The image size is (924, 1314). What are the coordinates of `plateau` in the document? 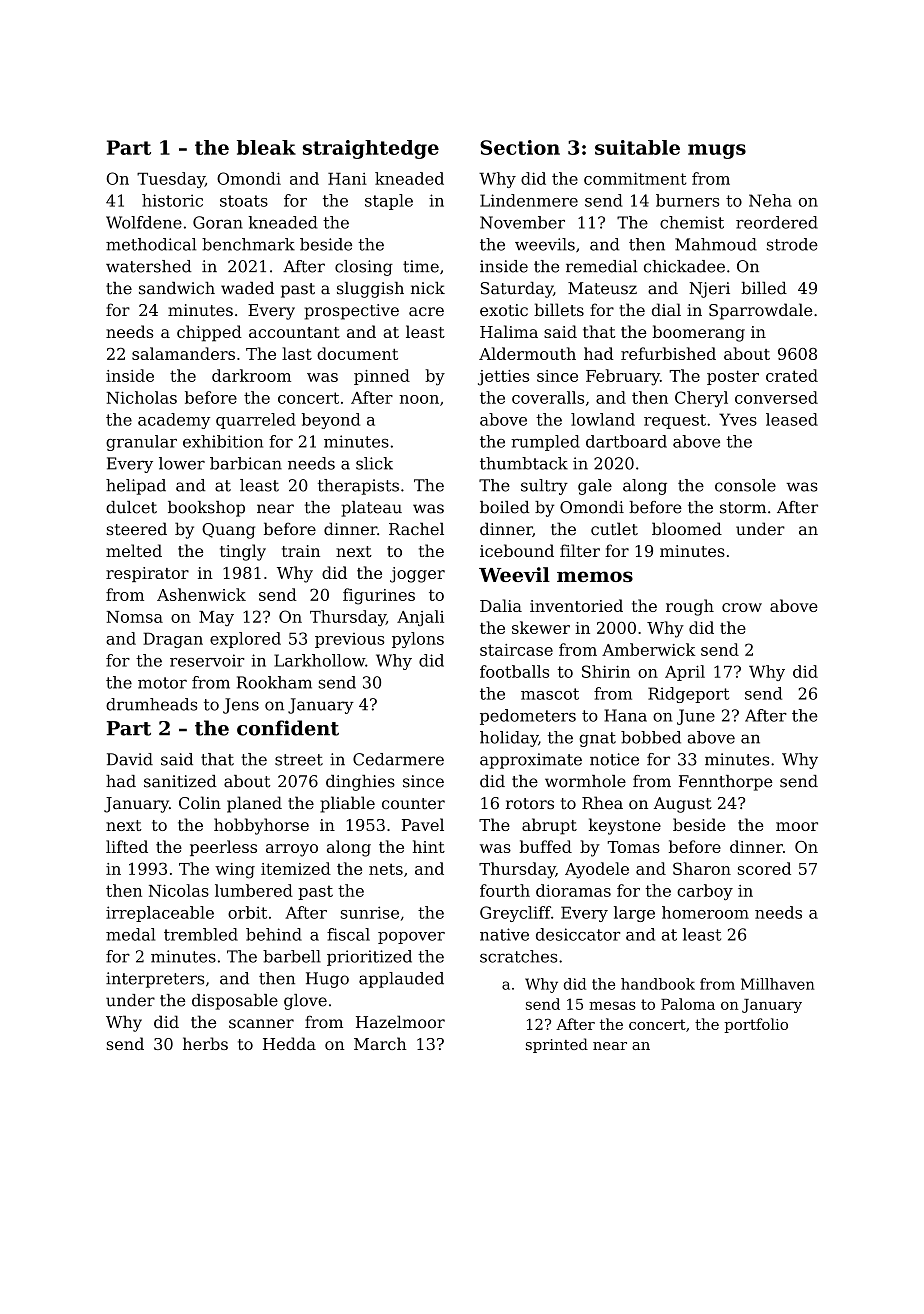 It's located at (371, 509).
